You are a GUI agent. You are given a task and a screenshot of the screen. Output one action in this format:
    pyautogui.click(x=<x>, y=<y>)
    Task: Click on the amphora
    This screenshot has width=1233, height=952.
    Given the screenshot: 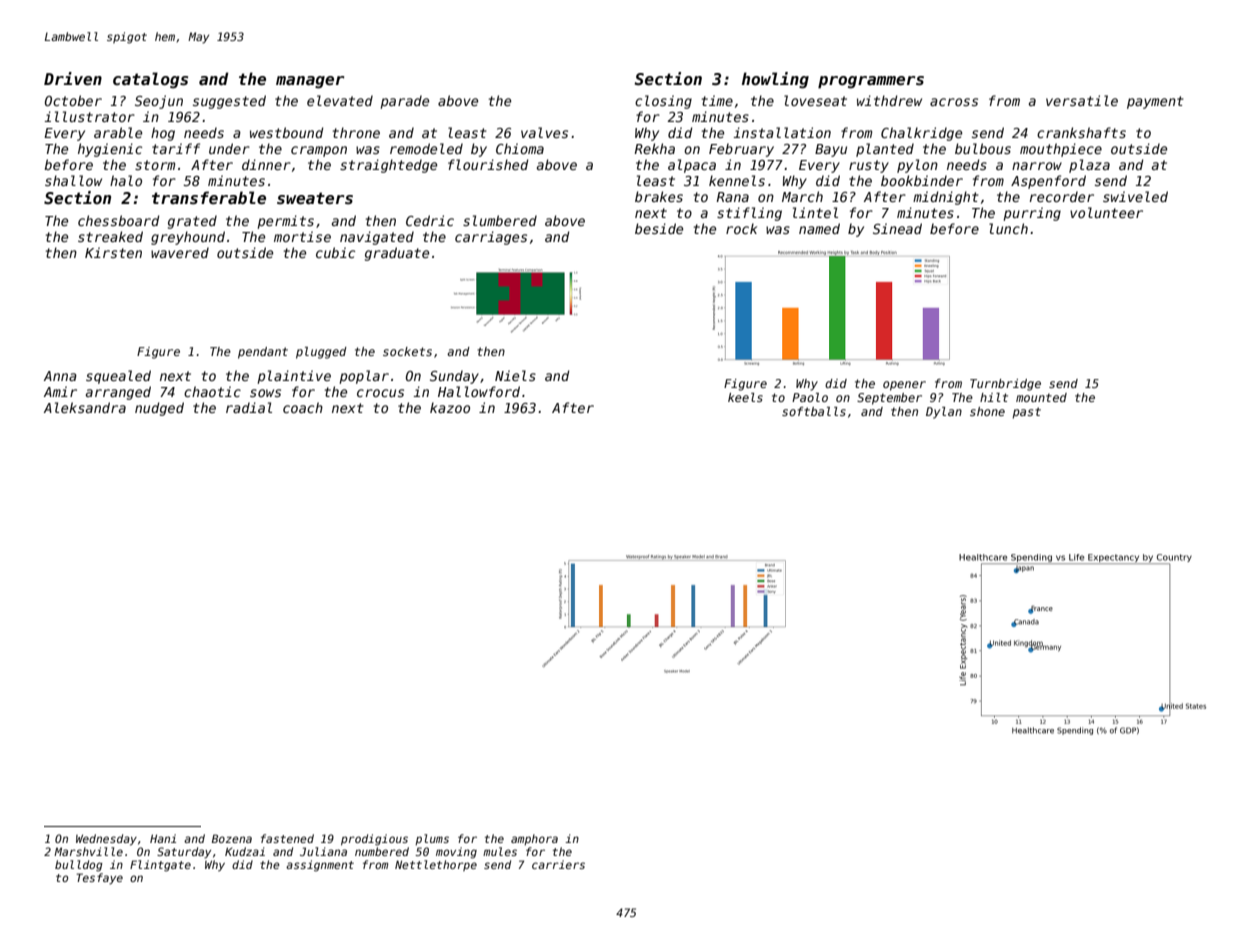 What is the action you would take?
    pyautogui.click(x=534, y=839)
